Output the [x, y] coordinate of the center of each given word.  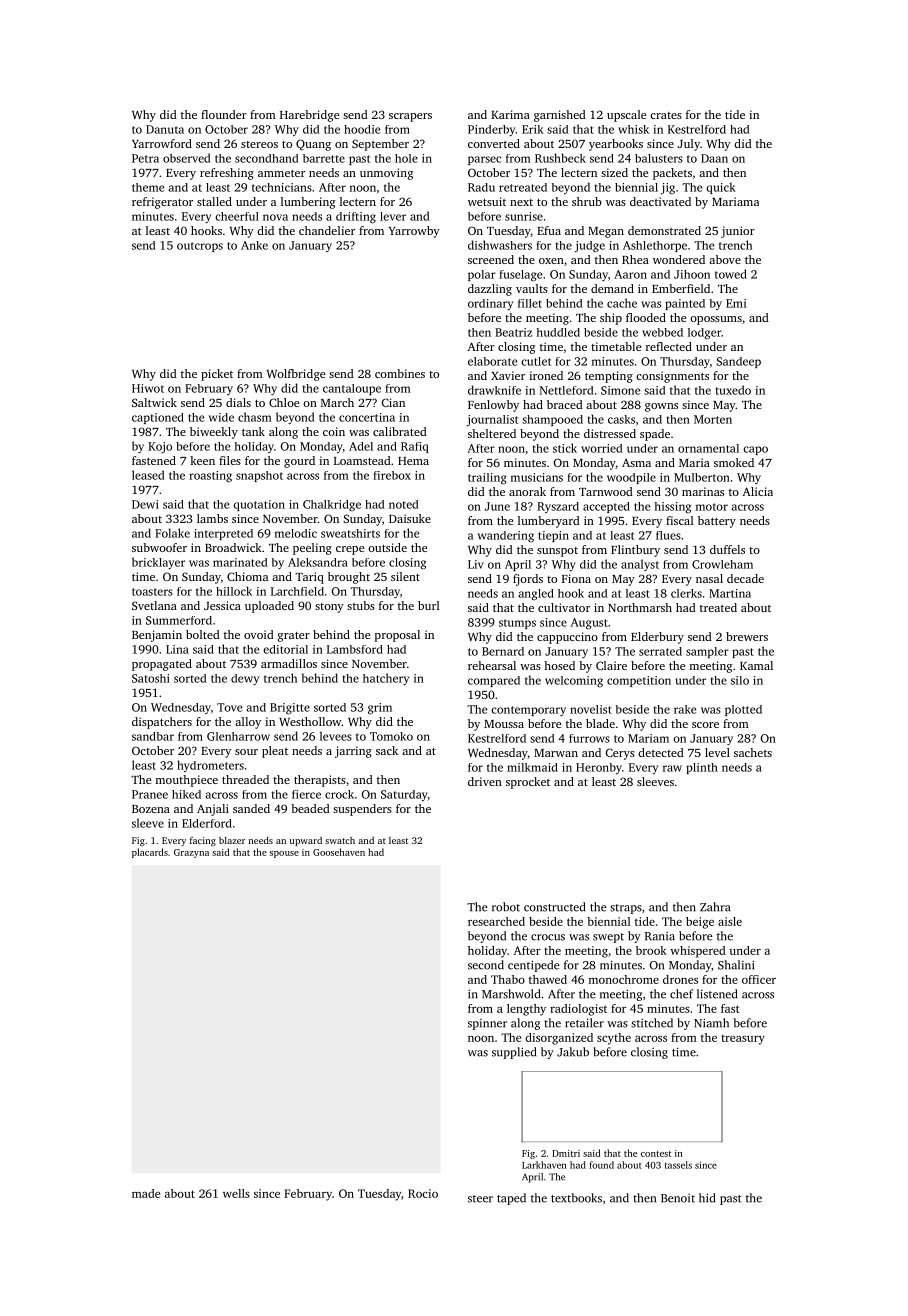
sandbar [153, 736]
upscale [626, 116]
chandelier [327, 230]
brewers [747, 636]
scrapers [410, 117]
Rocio [423, 1193]
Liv [476, 564]
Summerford [179, 620]
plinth [702, 768]
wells [236, 1193]
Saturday [404, 795]
